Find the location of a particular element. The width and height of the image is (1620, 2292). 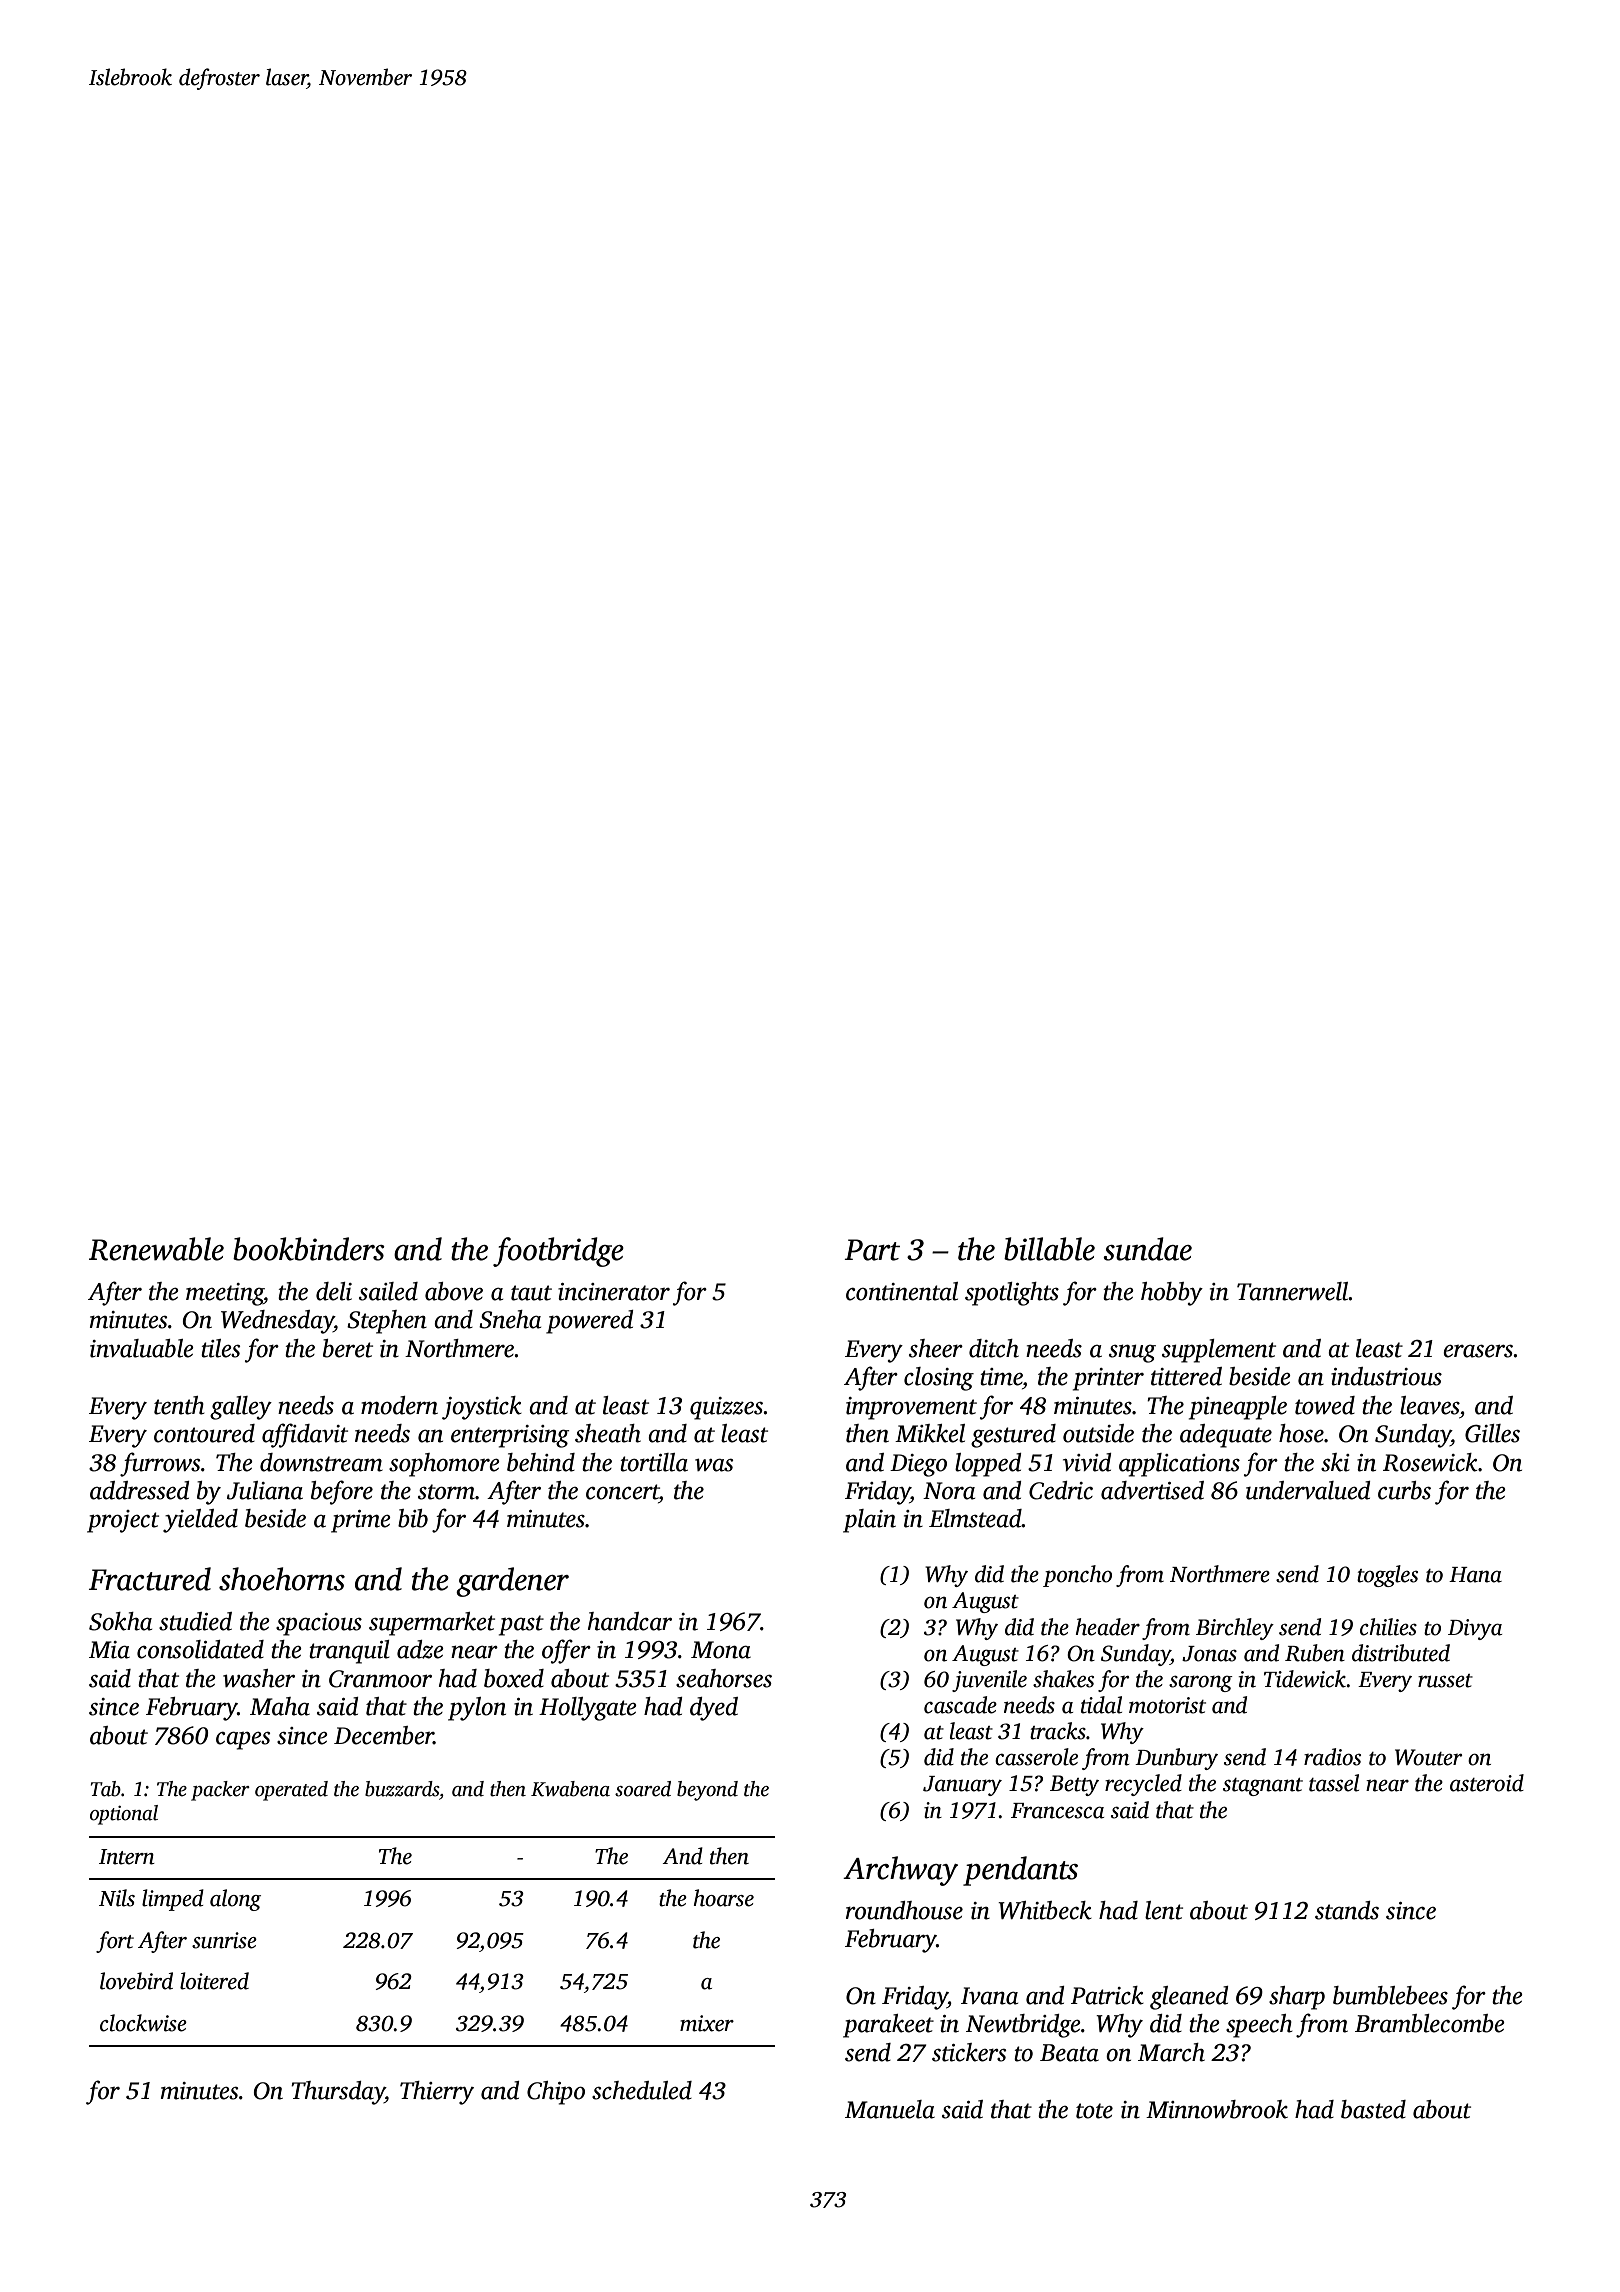

lent is located at coordinates (1164, 1910).
